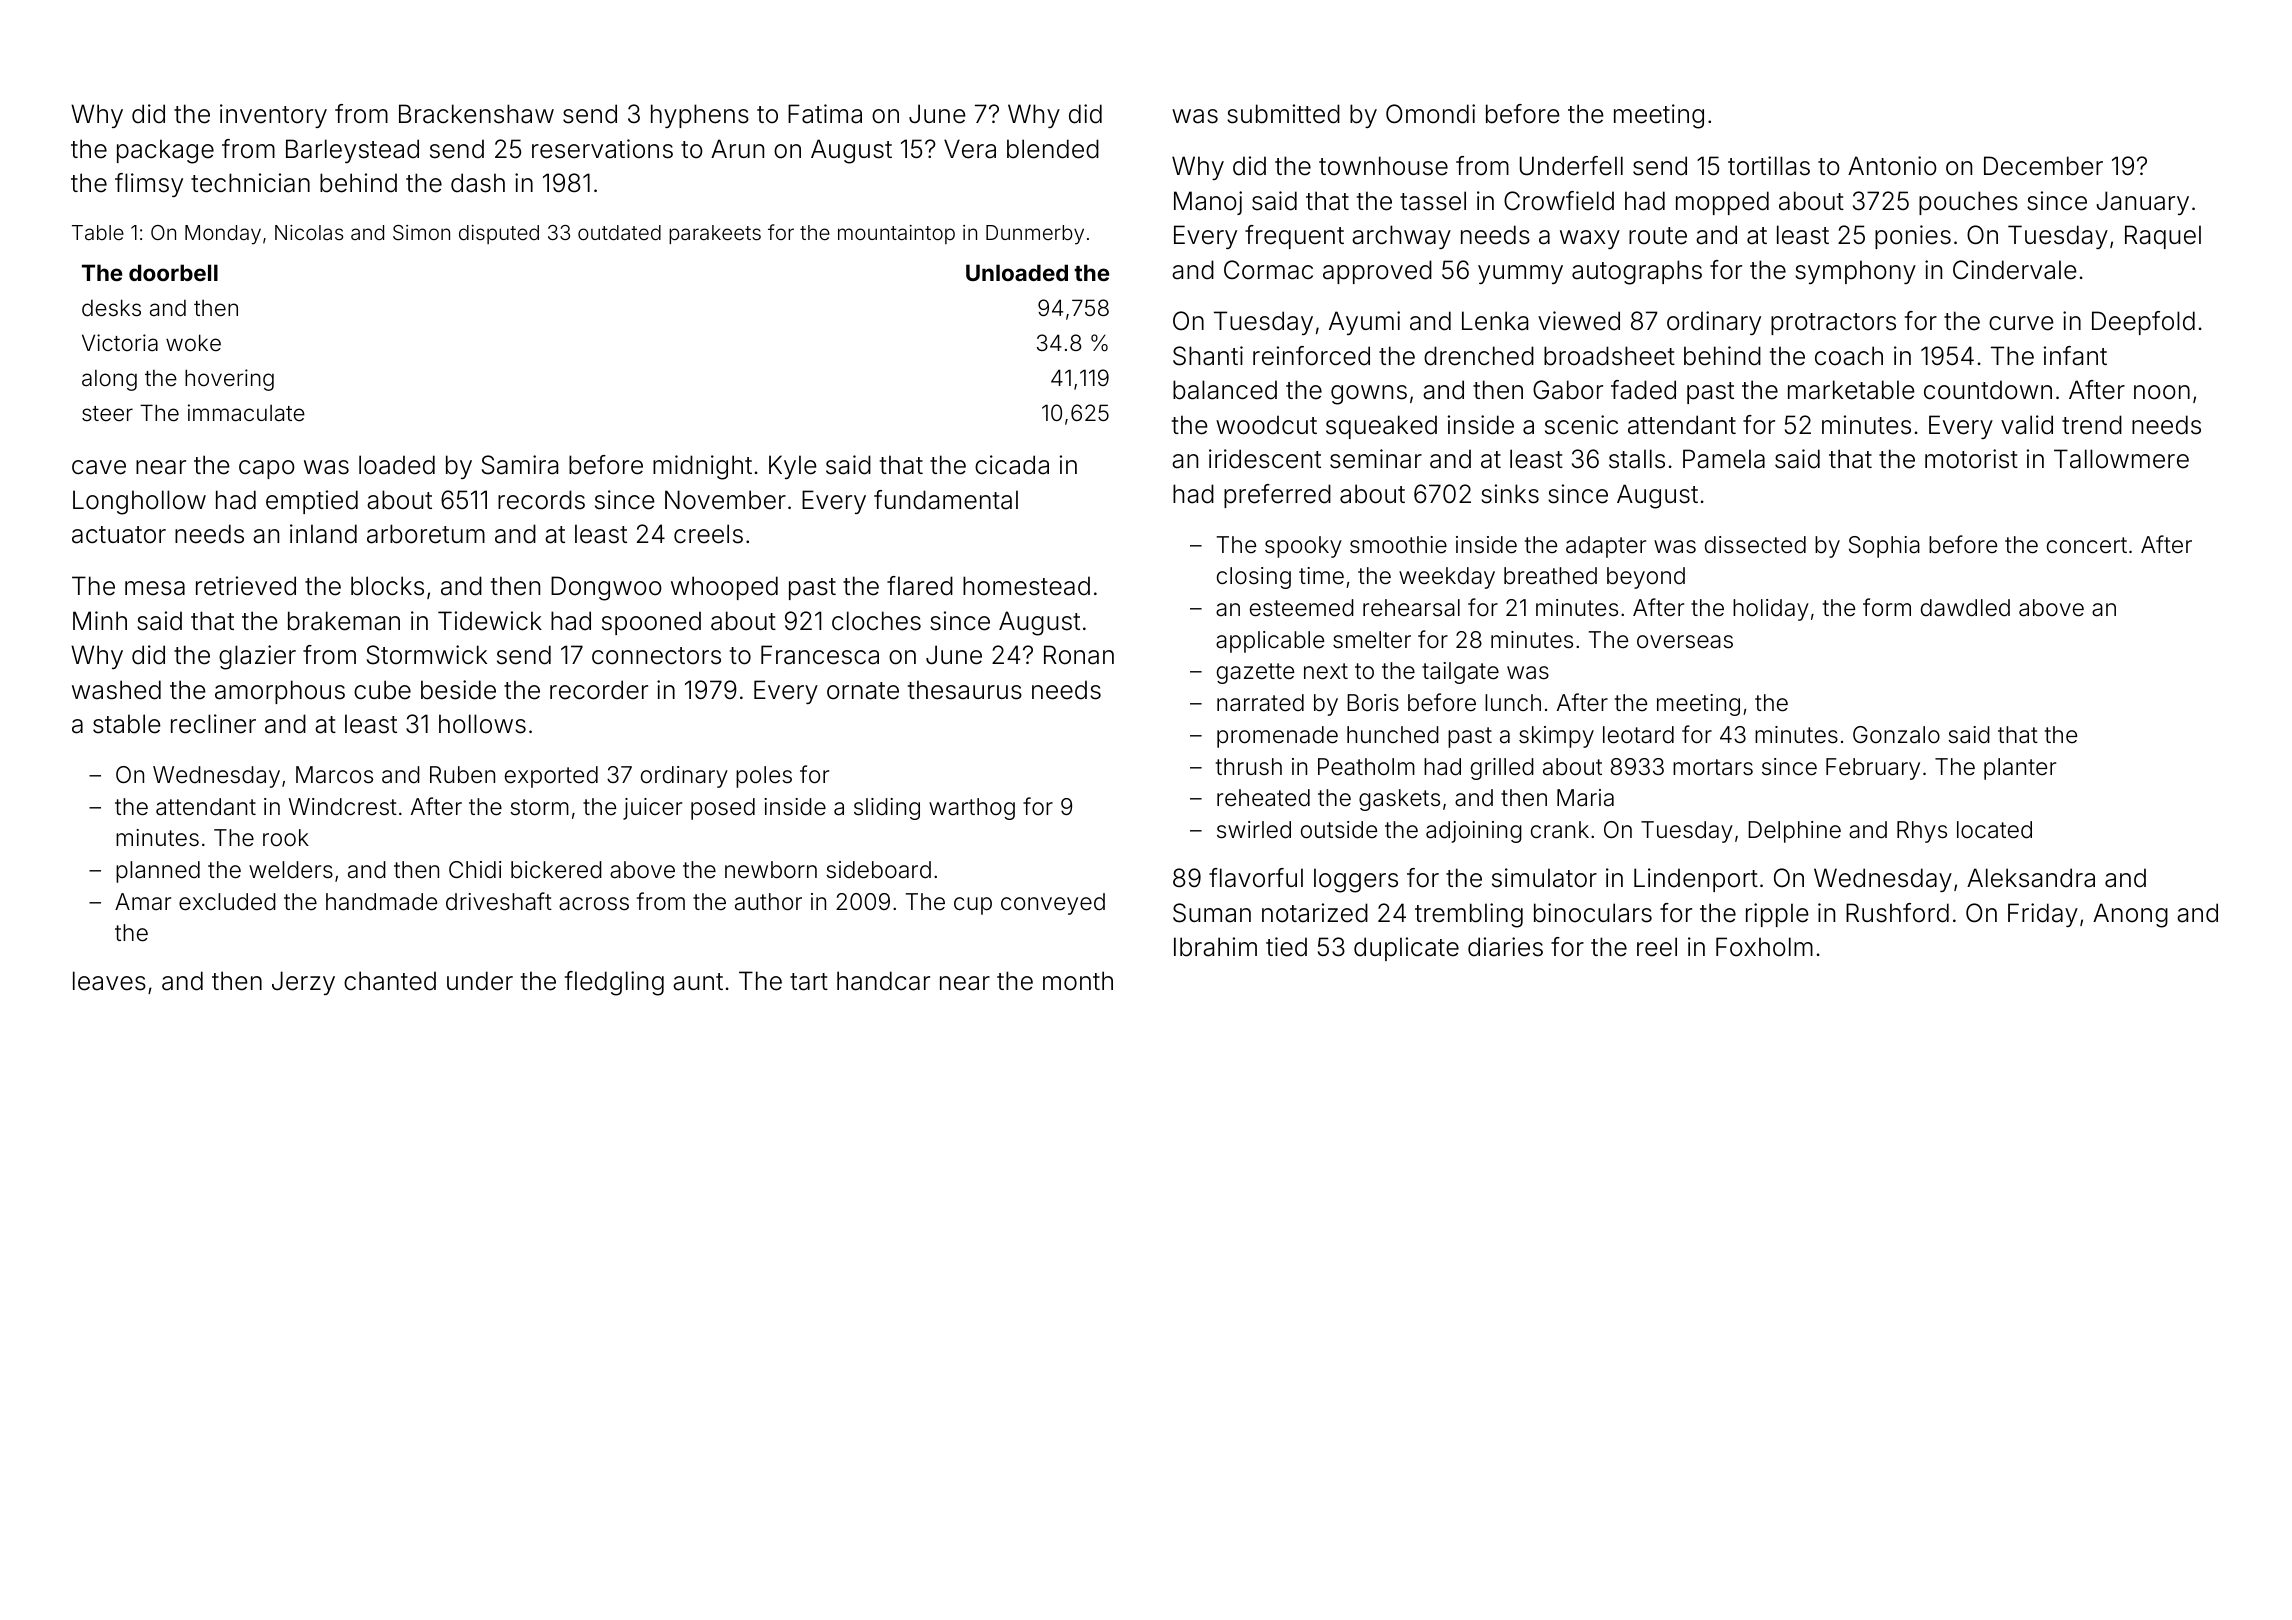 This document has height=1620, width=2292. Describe the element at coordinates (1035, 235) in the document. I see `Dunmerby` at that location.
